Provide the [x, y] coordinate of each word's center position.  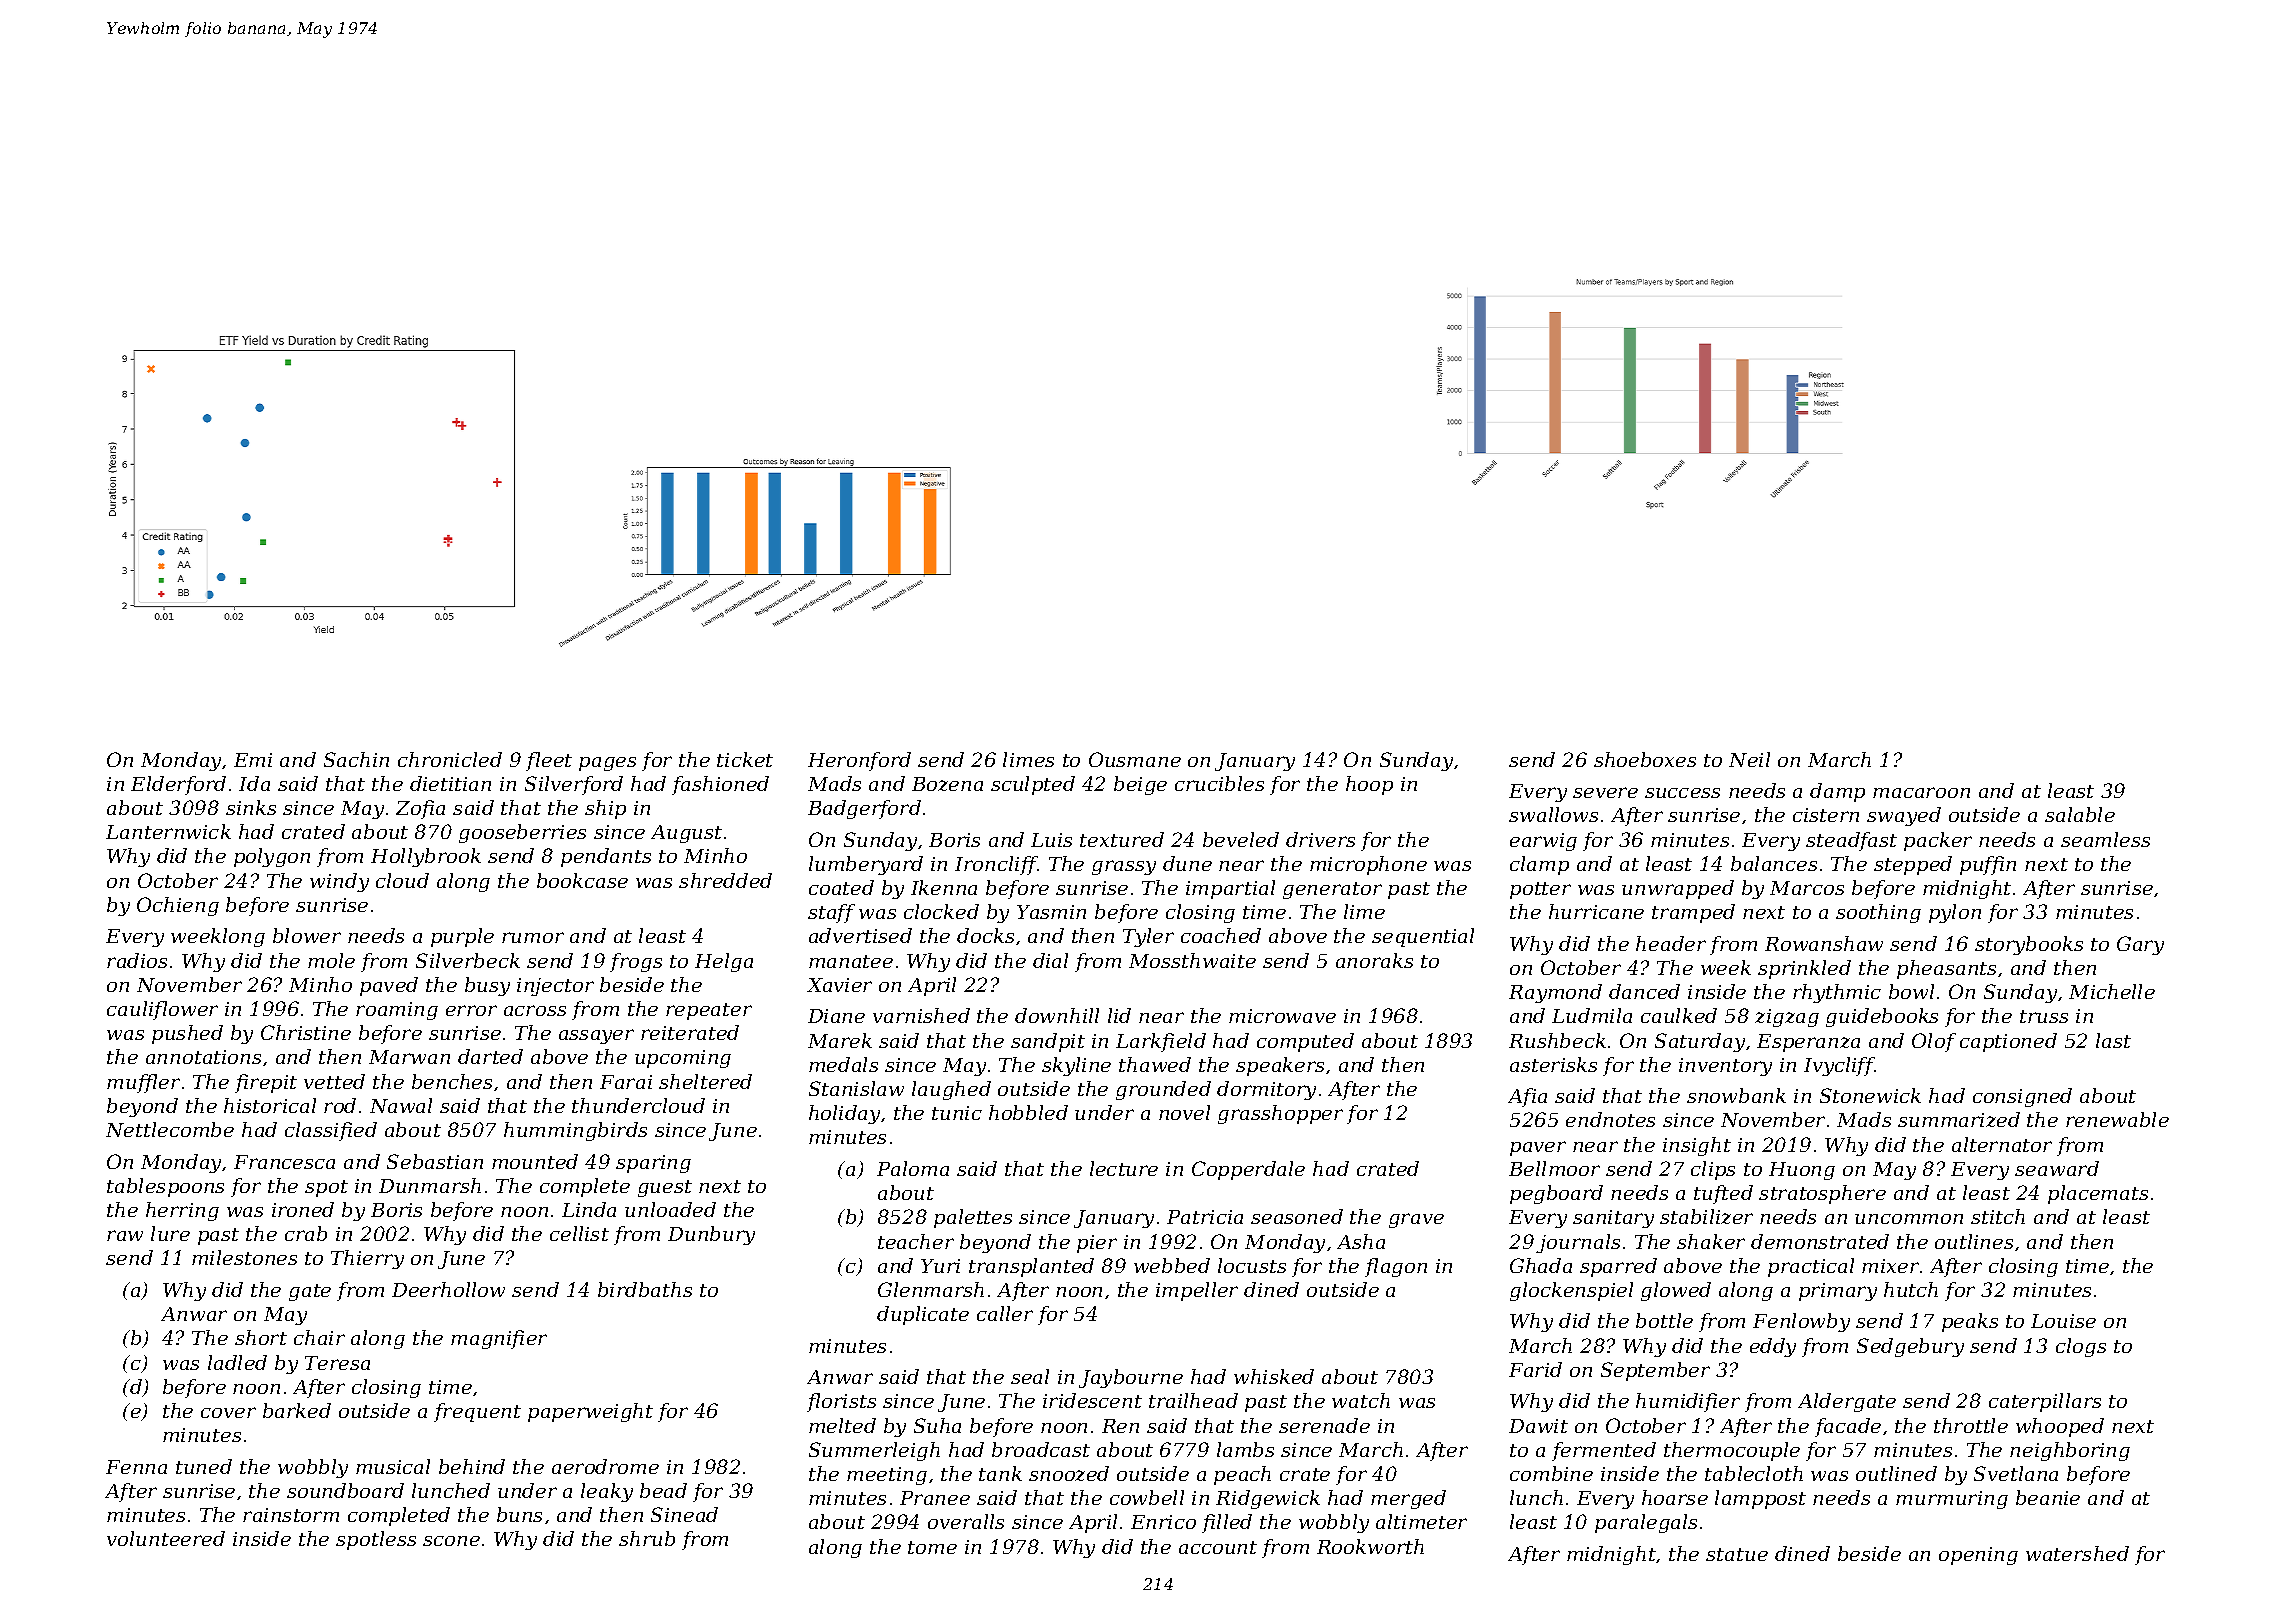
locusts [1252, 1265]
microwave [1282, 1016]
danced [1644, 991]
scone [451, 1541]
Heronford [859, 761]
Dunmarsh [430, 1185]
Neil [1749, 759]
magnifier [499, 1339]
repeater [709, 1011]
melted [842, 1425]
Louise [2063, 1321]
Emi [253, 760]
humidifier [1688, 1402]
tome [932, 1547]
